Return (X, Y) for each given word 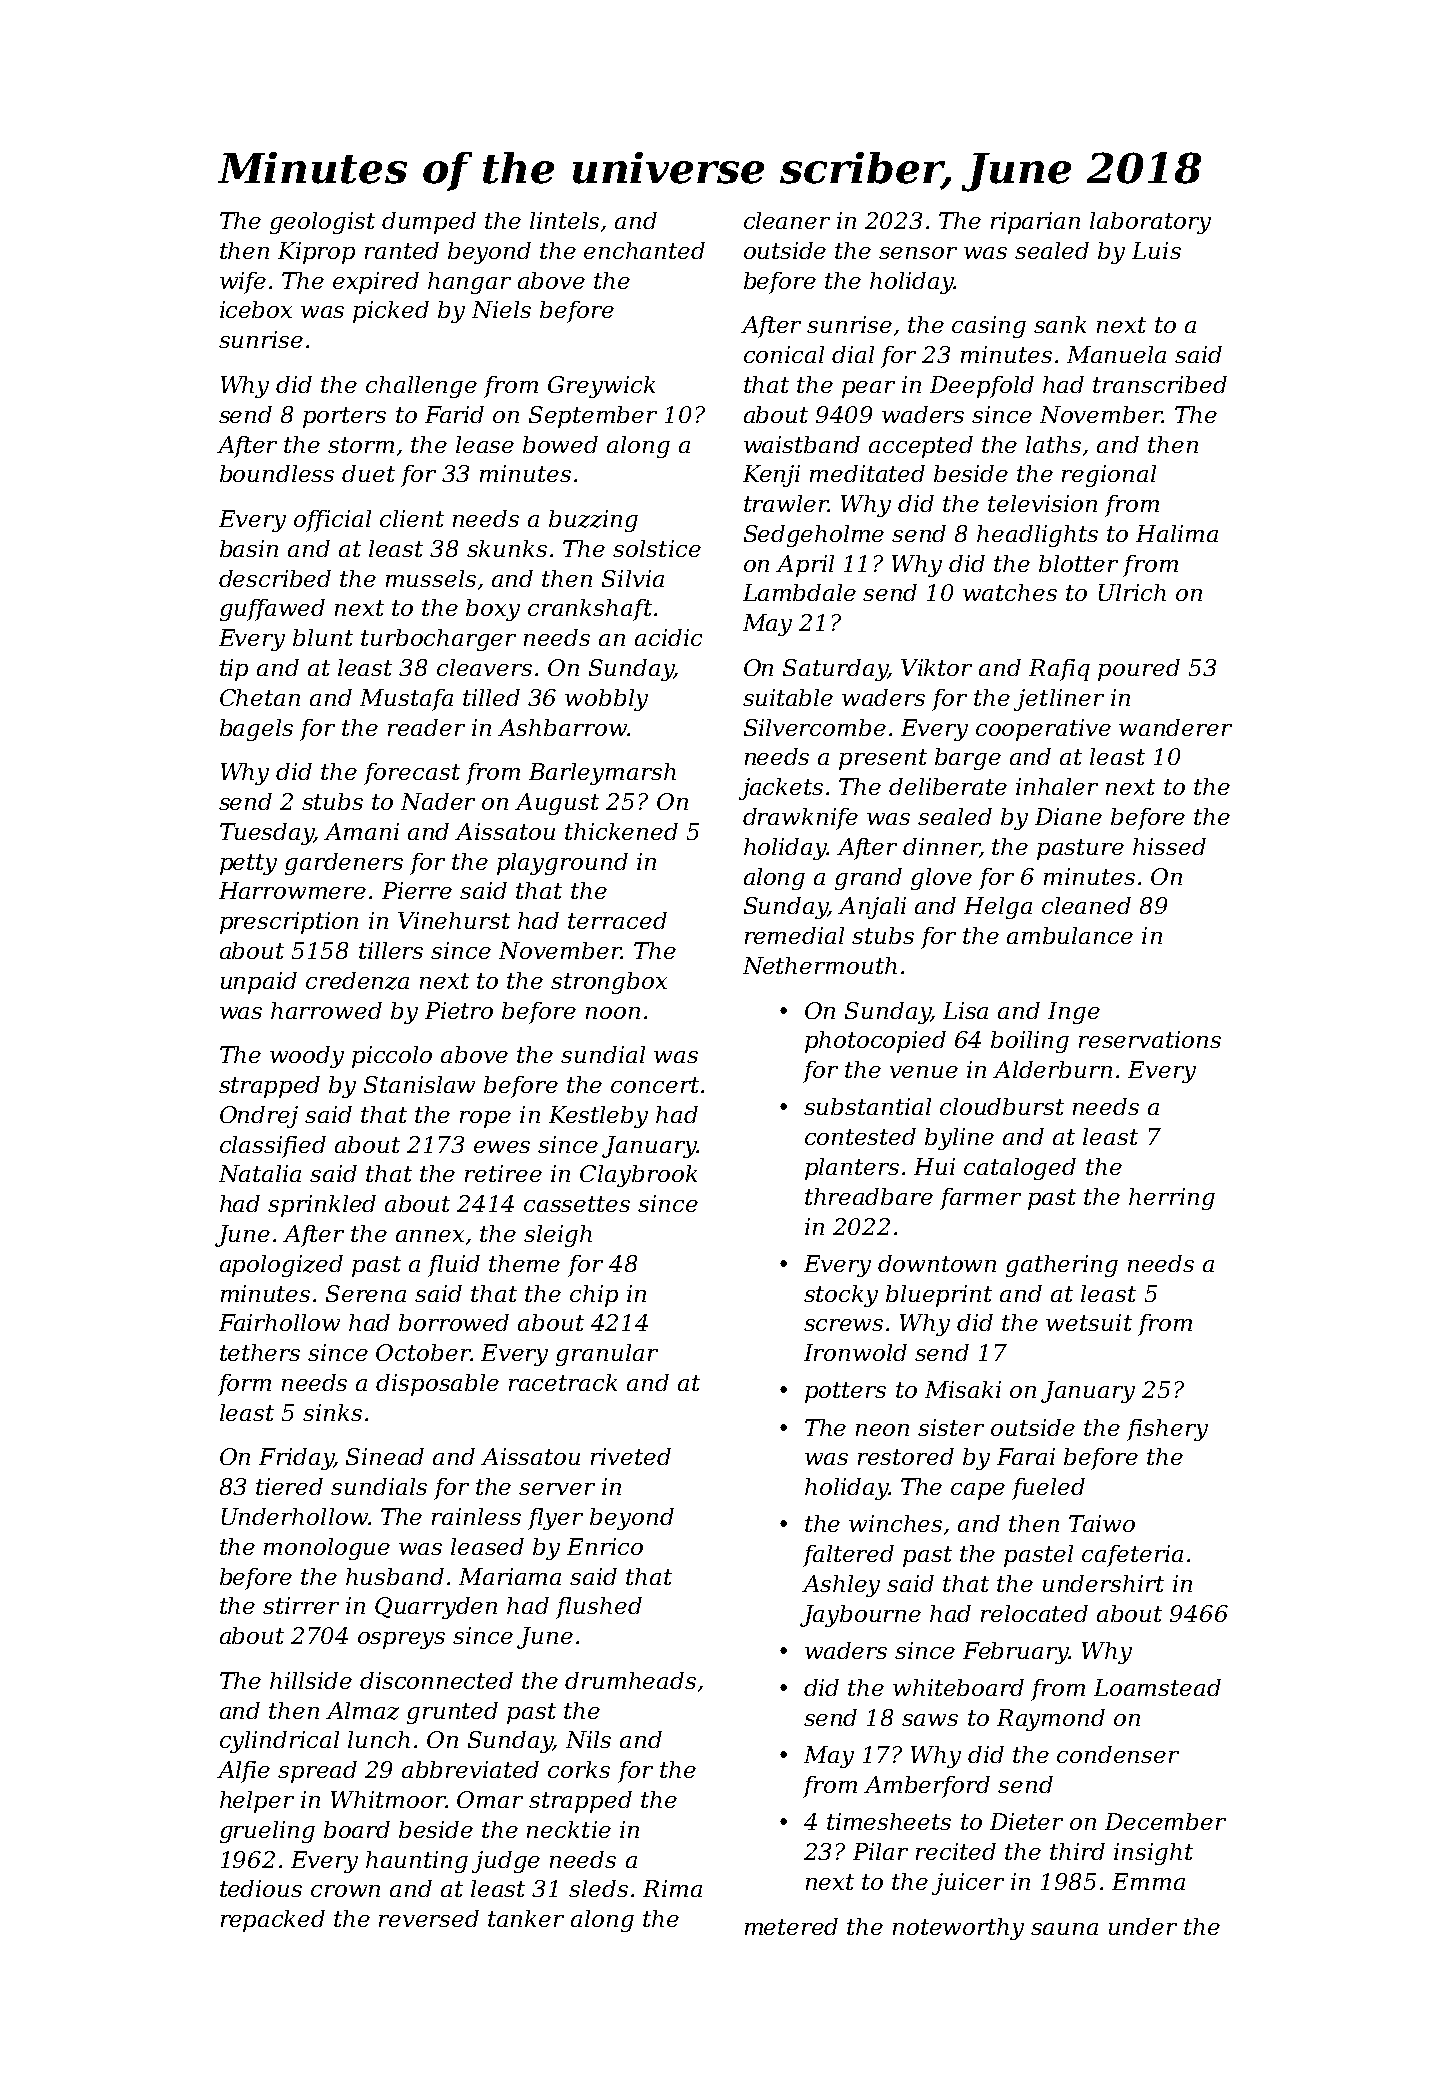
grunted (452, 1713)
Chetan (260, 697)
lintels (564, 220)
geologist (322, 223)
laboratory (1150, 223)
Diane (1068, 816)
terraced (617, 920)
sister (951, 1427)
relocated (1034, 1613)
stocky (841, 1296)
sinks (332, 1412)
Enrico (605, 1546)
